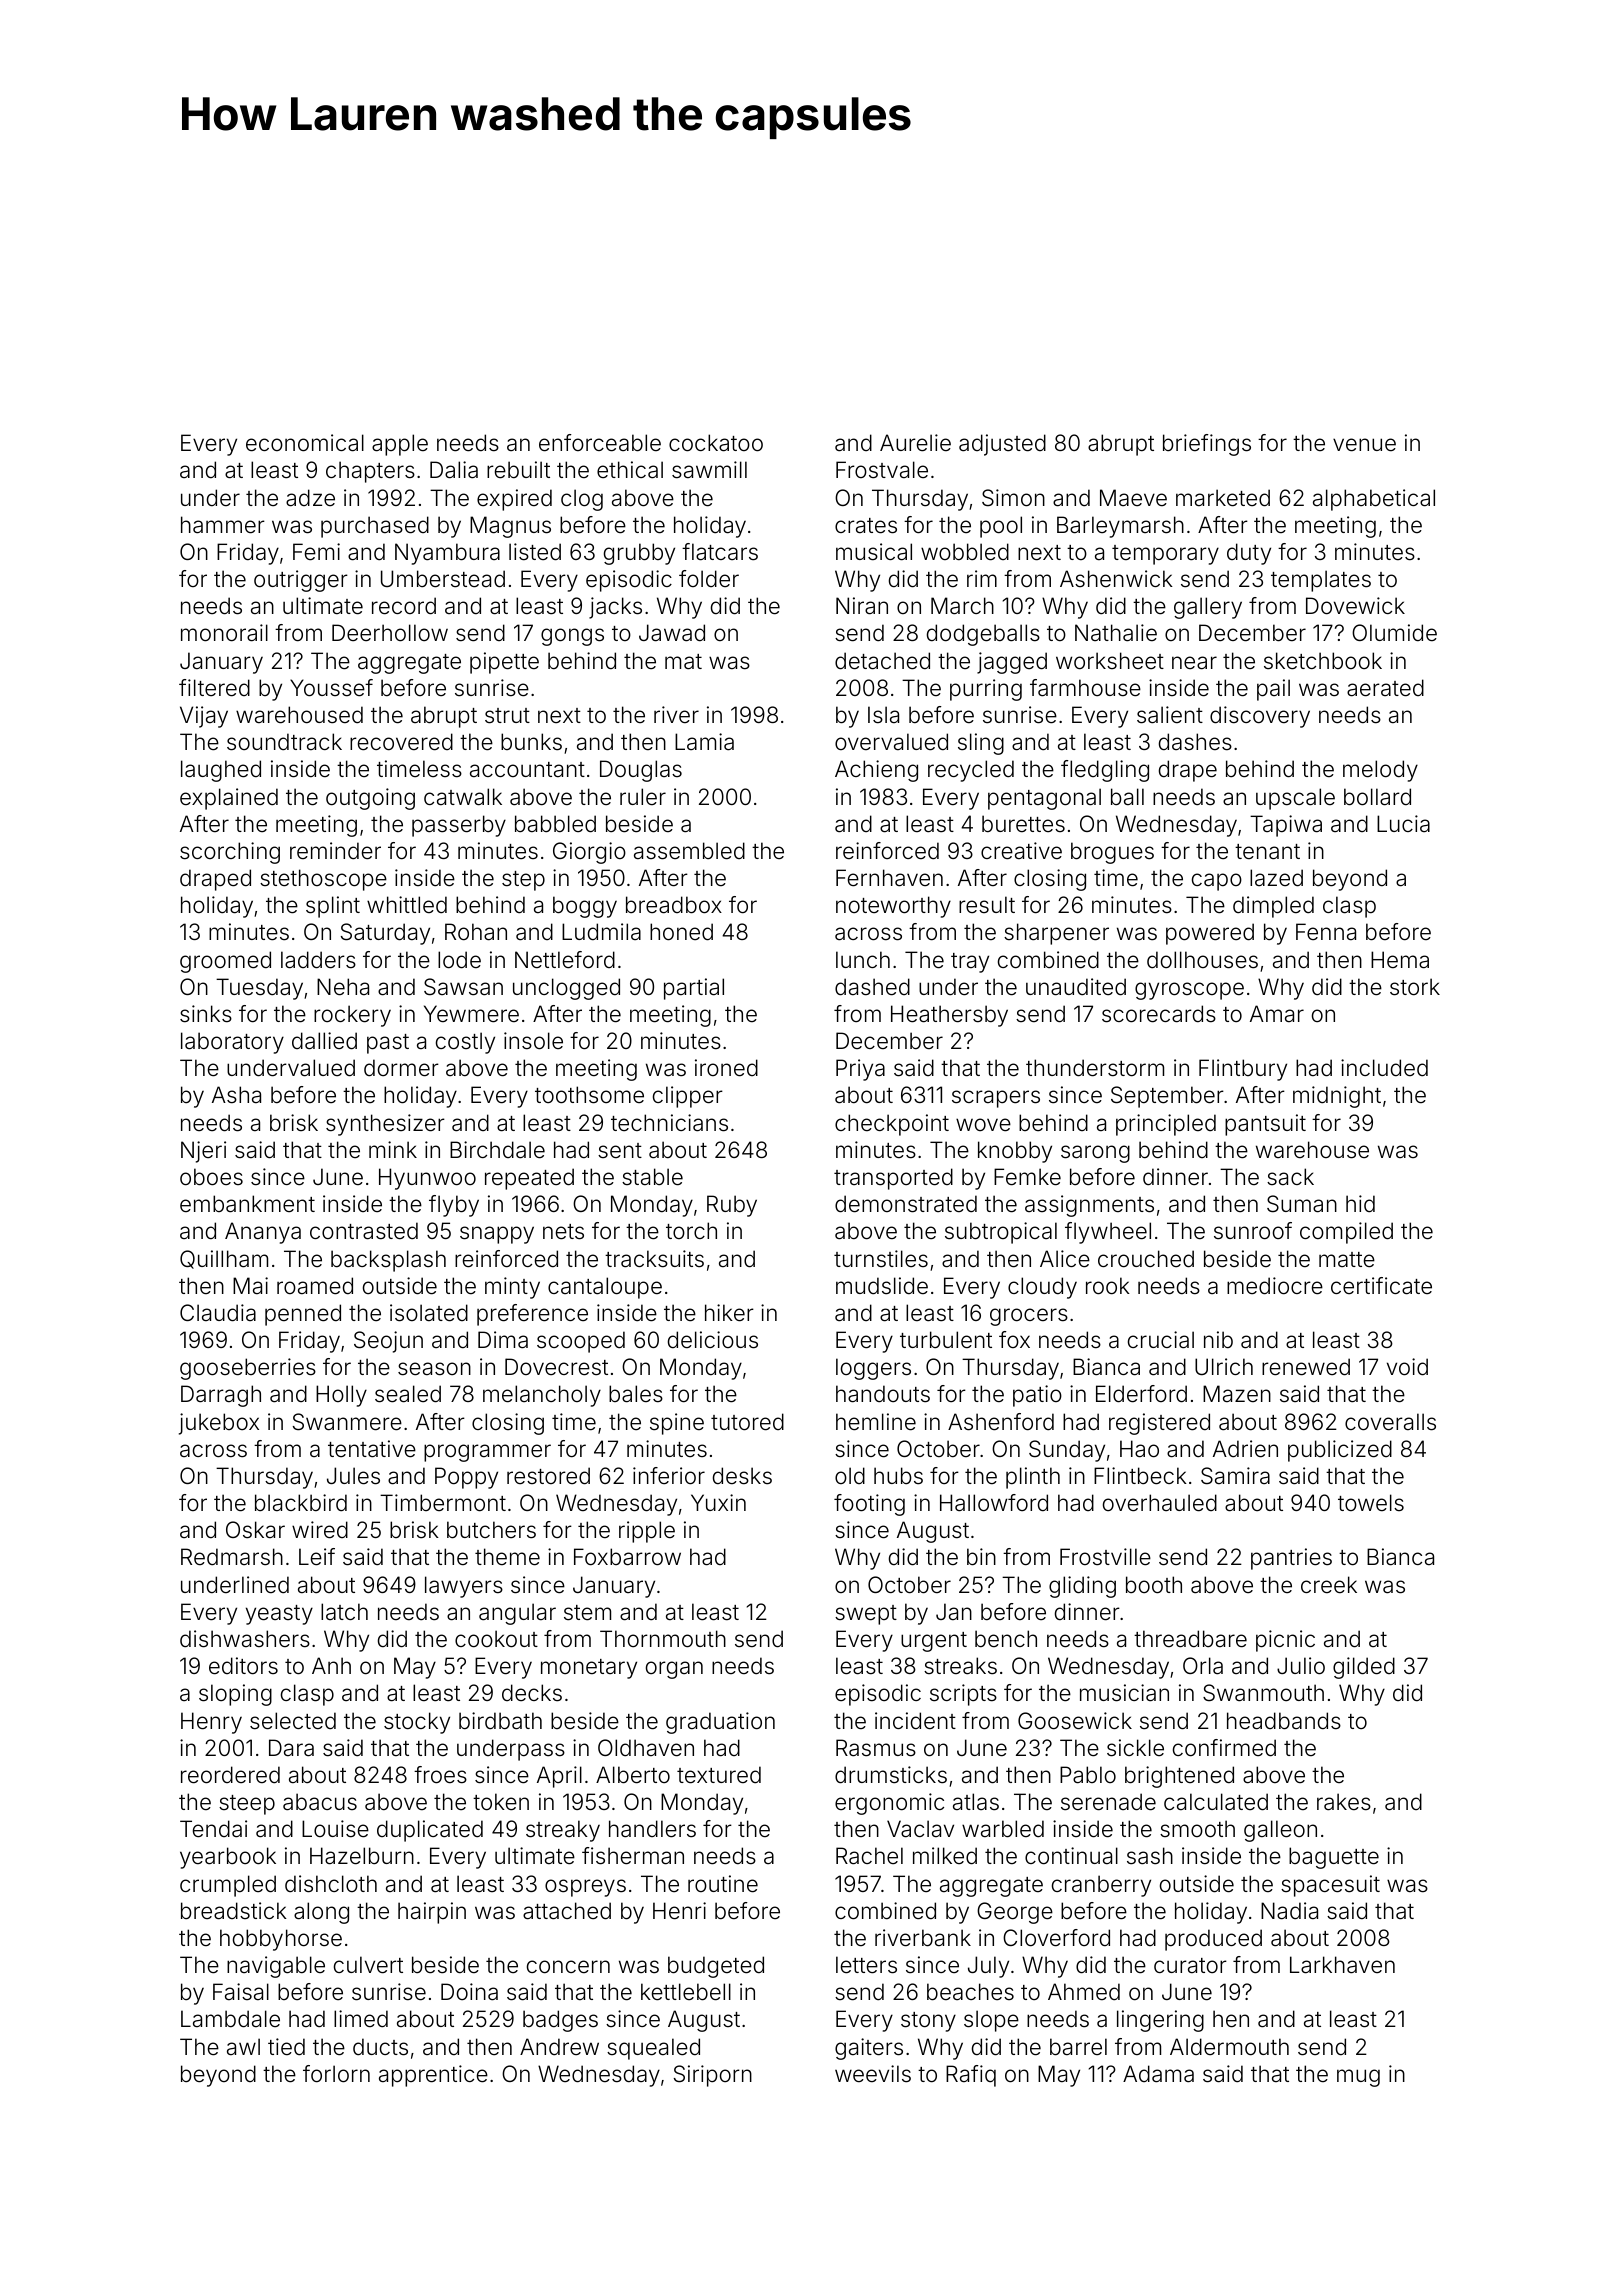 The image size is (1620, 2292). Describe the element at coordinates (440, 1775) in the document. I see `froes` at that location.
